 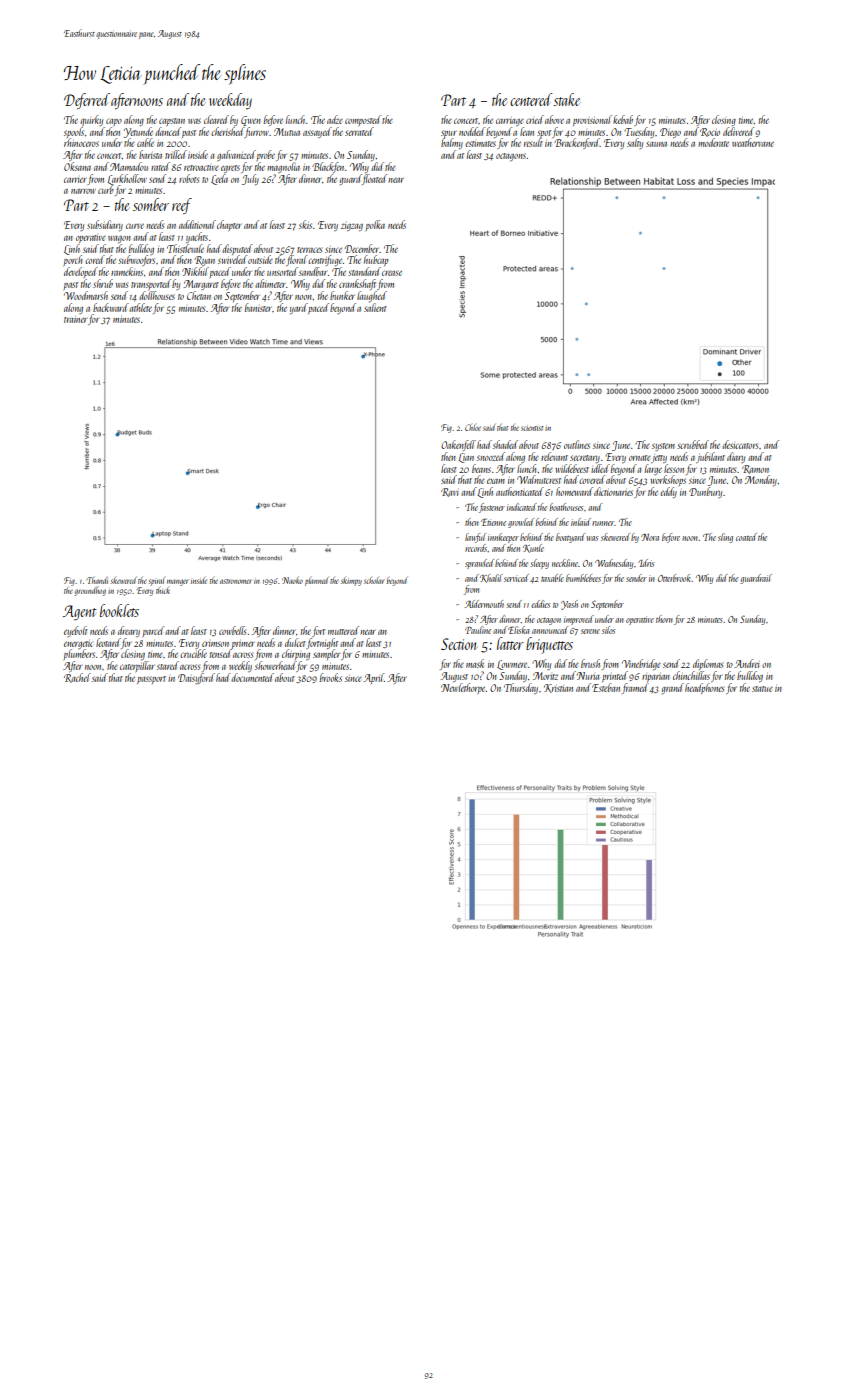 What do you see at coordinates (473, 427) in the screenshot?
I see `Chloe` at bounding box center [473, 427].
